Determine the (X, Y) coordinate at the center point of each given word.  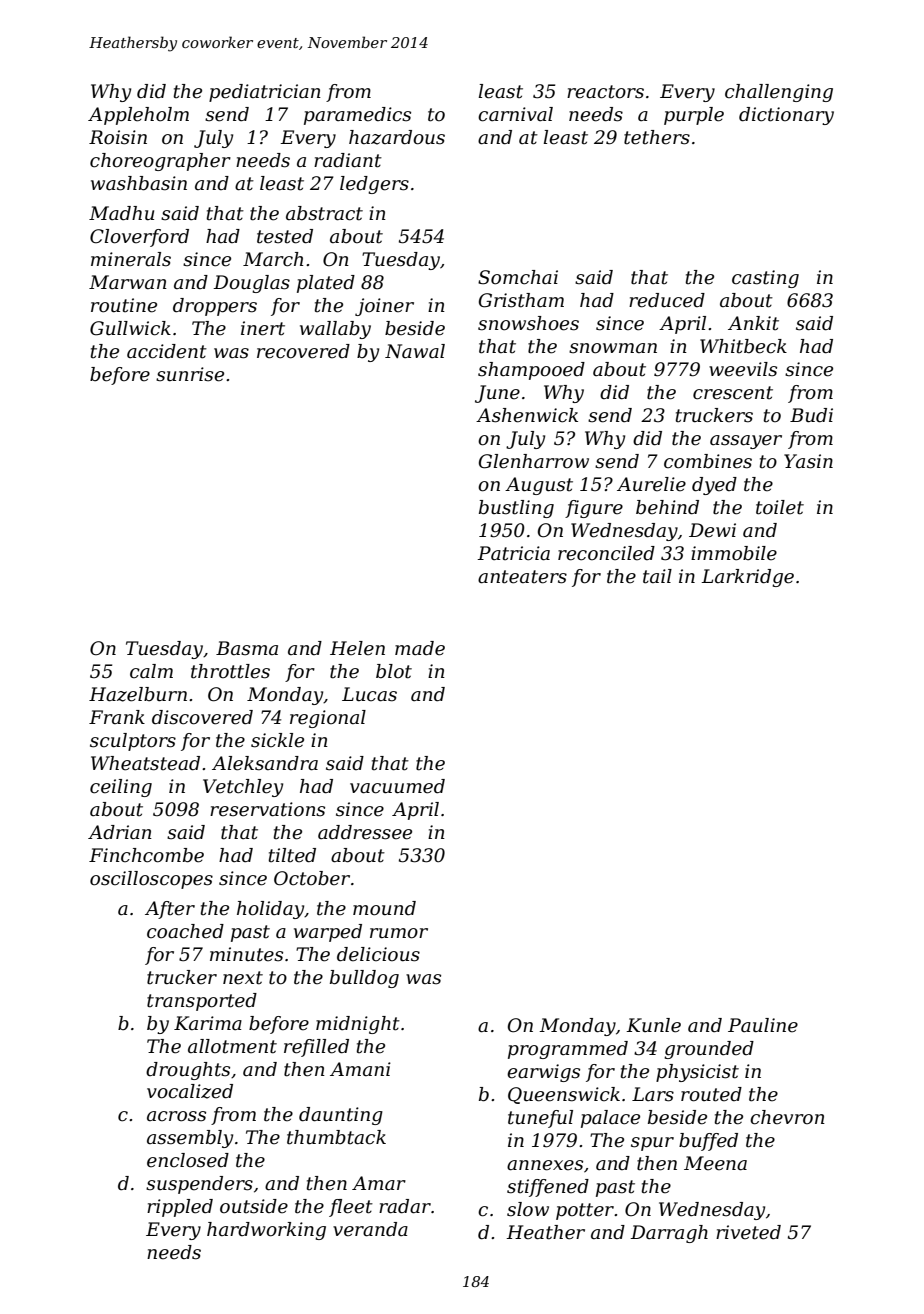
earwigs (543, 1073)
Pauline (763, 1025)
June (497, 394)
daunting (341, 1116)
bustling (516, 509)
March (273, 259)
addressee (365, 832)
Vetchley (243, 788)
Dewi (712, 530)
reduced (667, 300)
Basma (247, 648)
